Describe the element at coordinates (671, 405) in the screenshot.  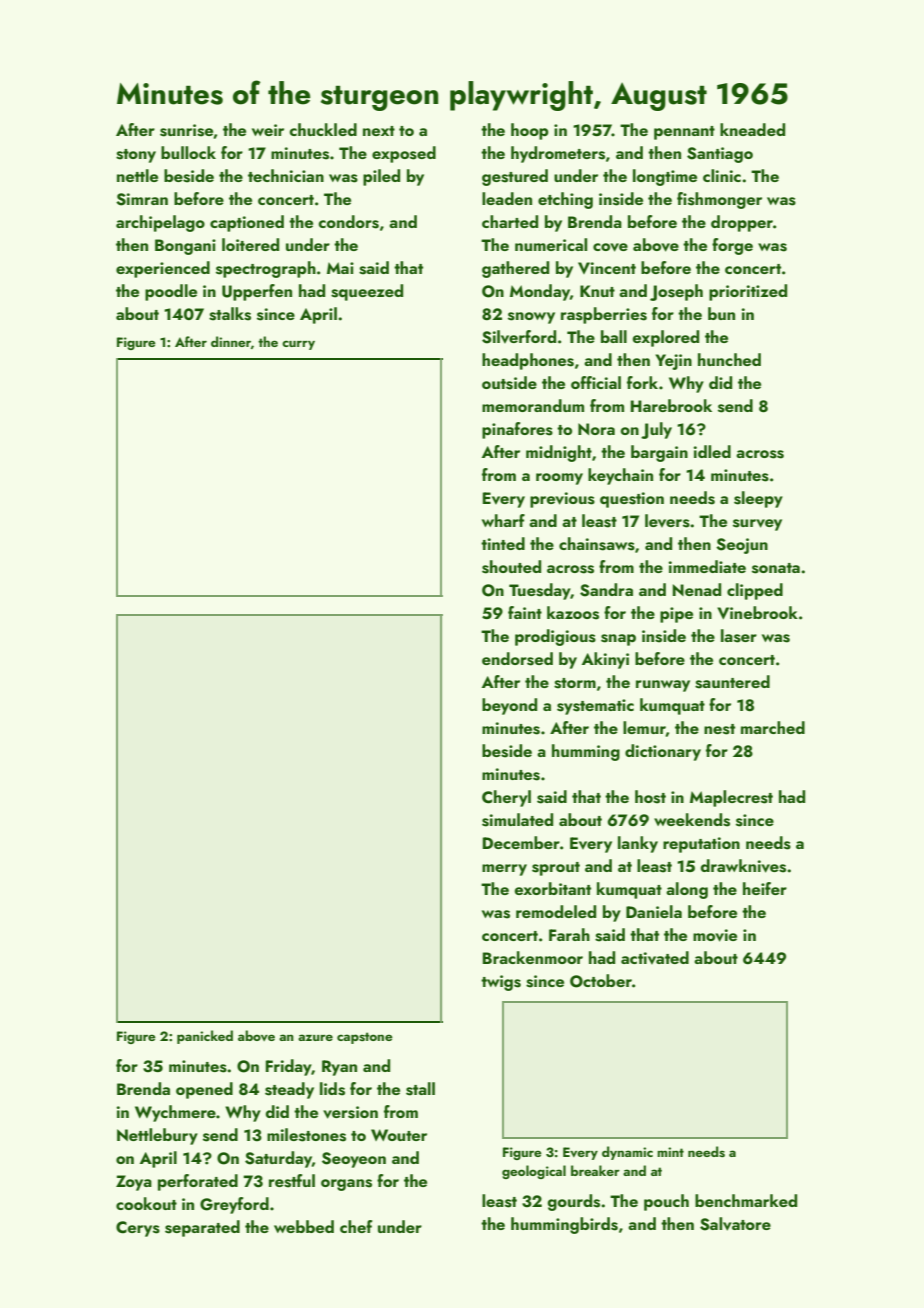
I see `Harebrook` at that location.
